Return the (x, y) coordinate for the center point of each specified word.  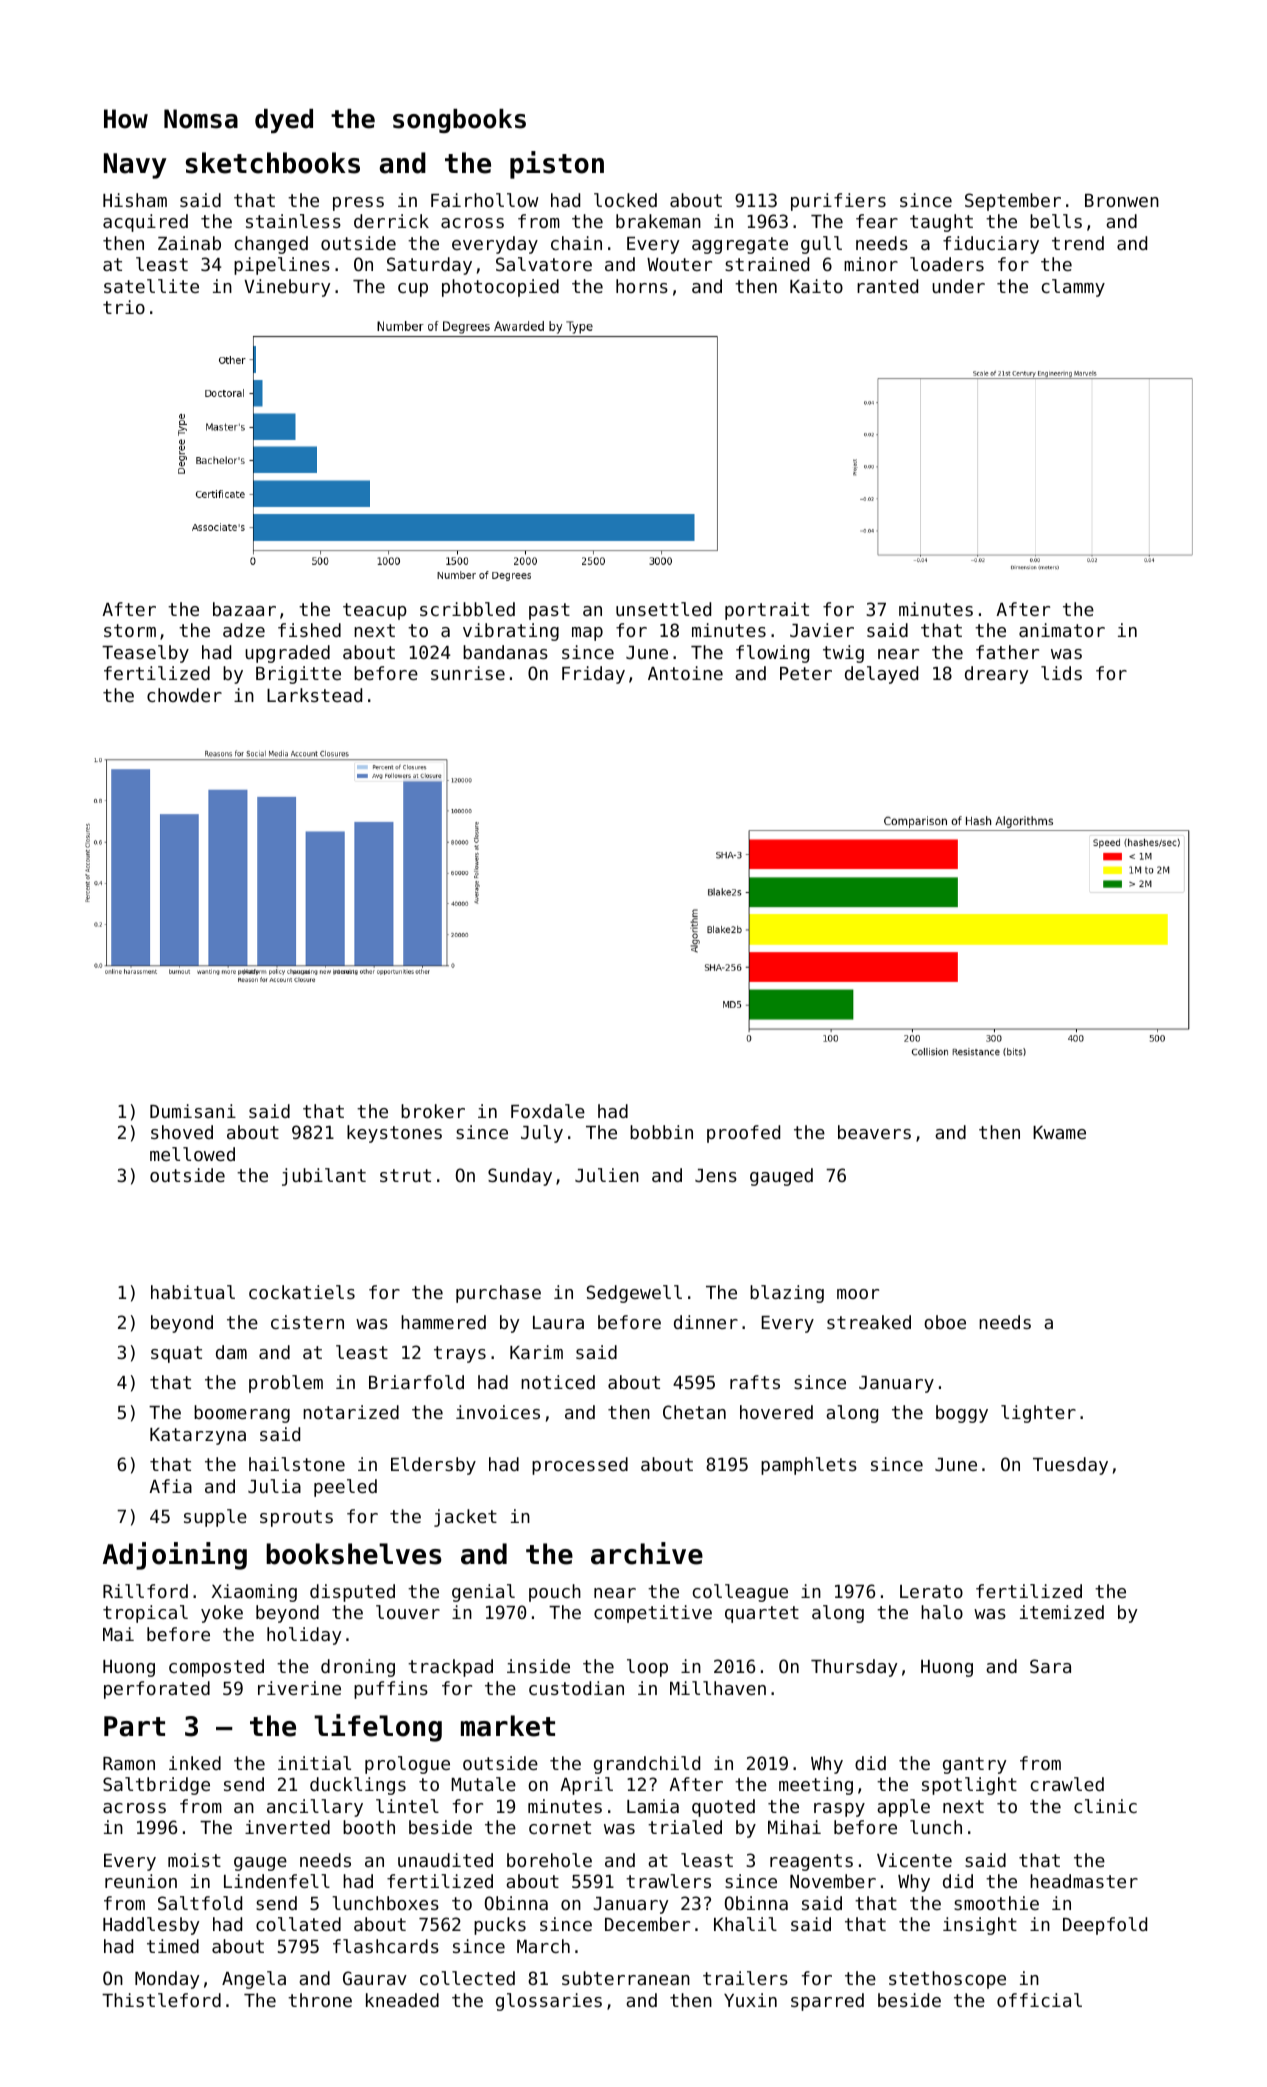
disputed (352, 1593)
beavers (874, 1132)
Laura (558, 1322)
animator (1062, 630)
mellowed (192, 1154)
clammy (1073, 288)
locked (625, 200)
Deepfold (1105, 1926)
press (358, 204)
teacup (375, 611)
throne (320, 2000)
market (508, 1726)
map (587, 634)
